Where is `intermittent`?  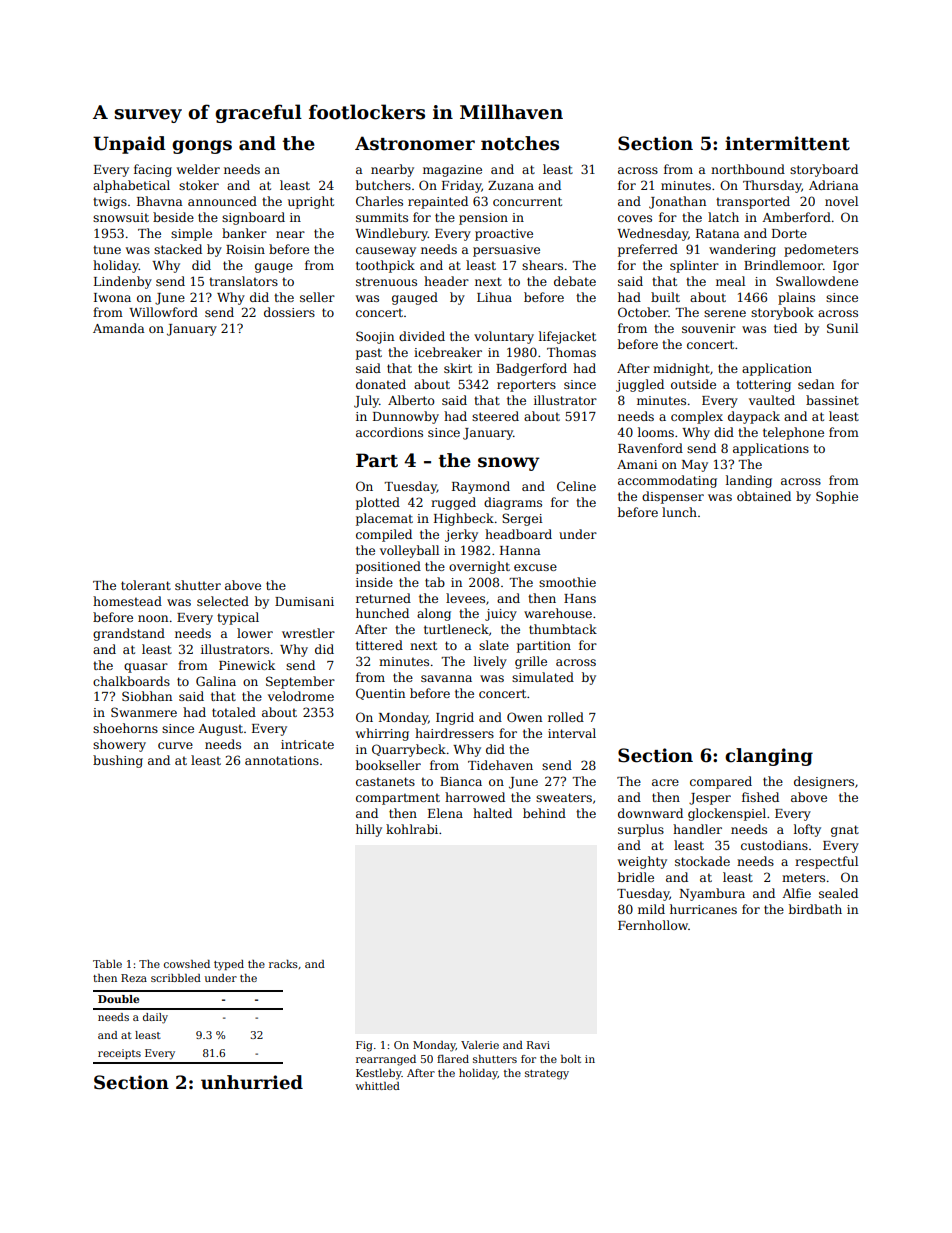 intermittent is located at coordinates (787, 143).
